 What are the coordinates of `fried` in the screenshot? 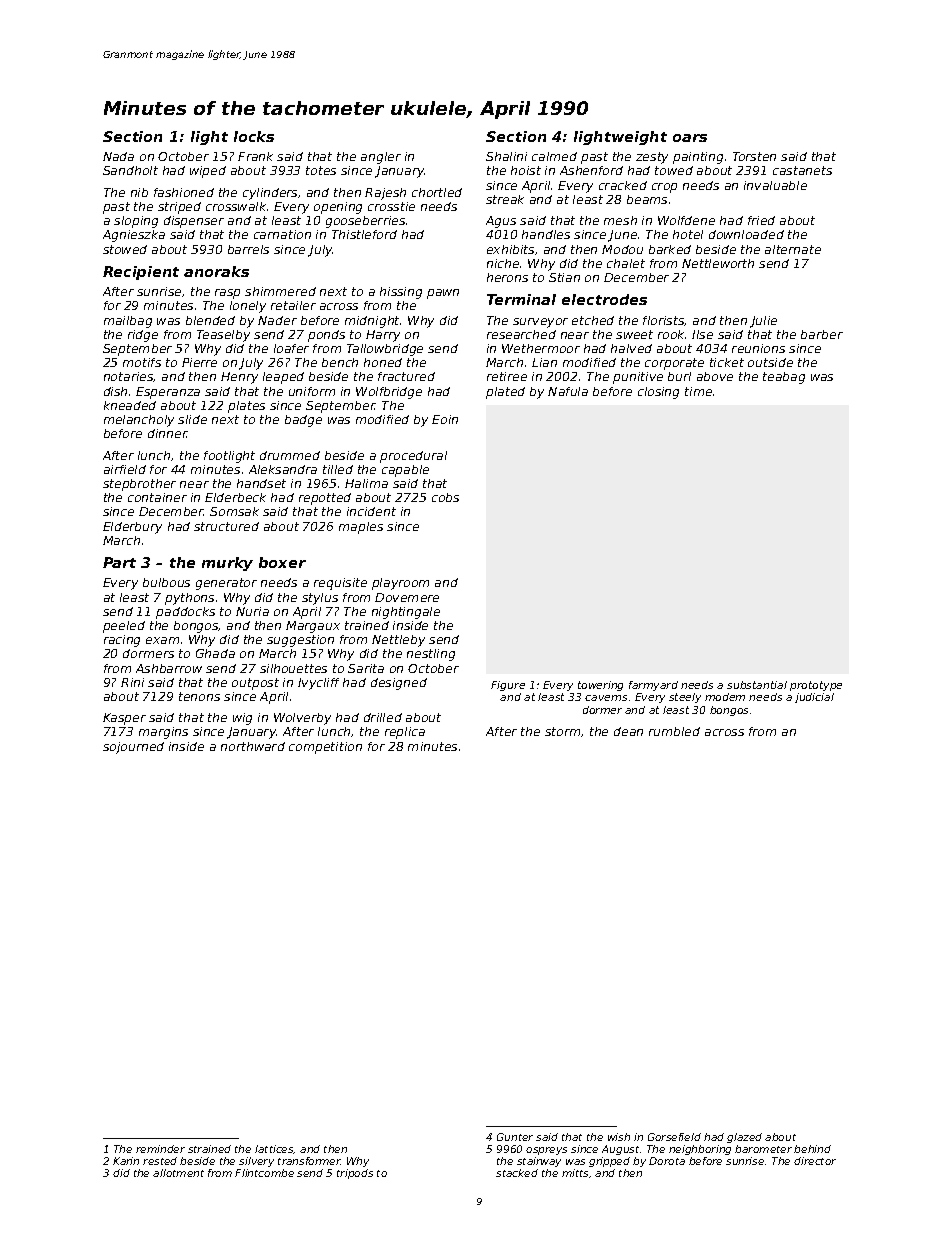 It's located at (761, 220).
